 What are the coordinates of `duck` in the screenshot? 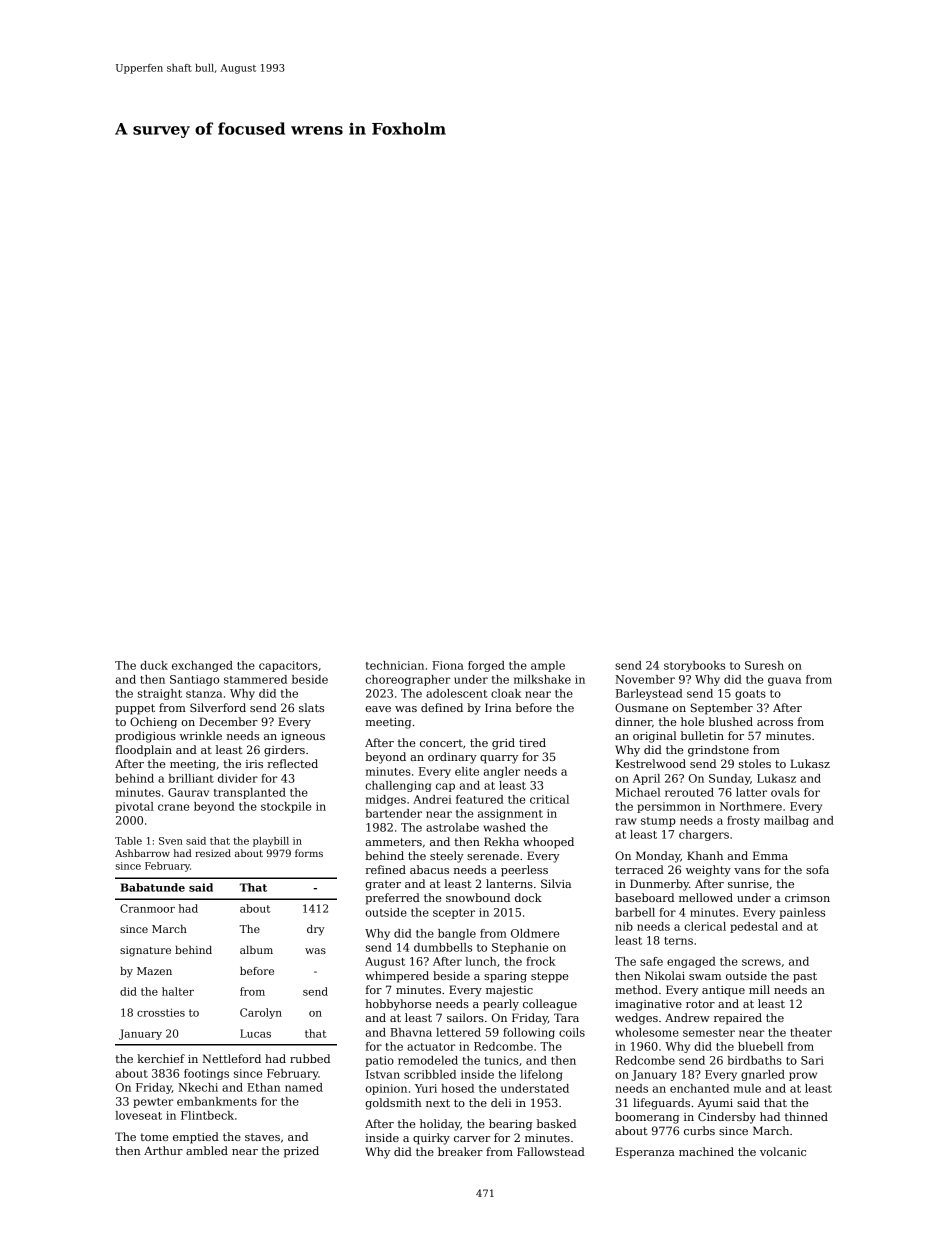 It's located at (154, 665).
